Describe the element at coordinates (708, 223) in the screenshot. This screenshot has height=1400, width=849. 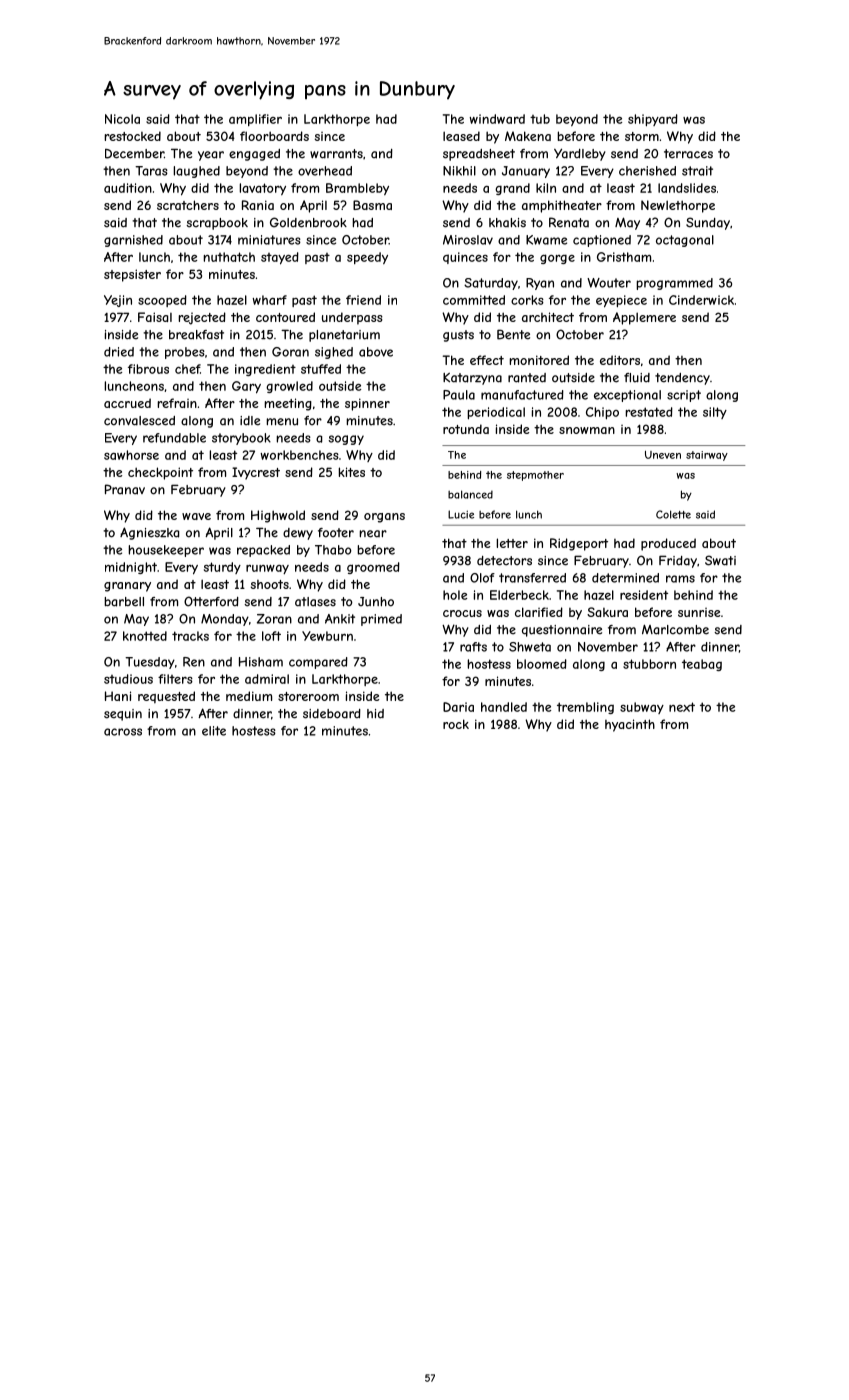
I see `Sunday` at that location.
